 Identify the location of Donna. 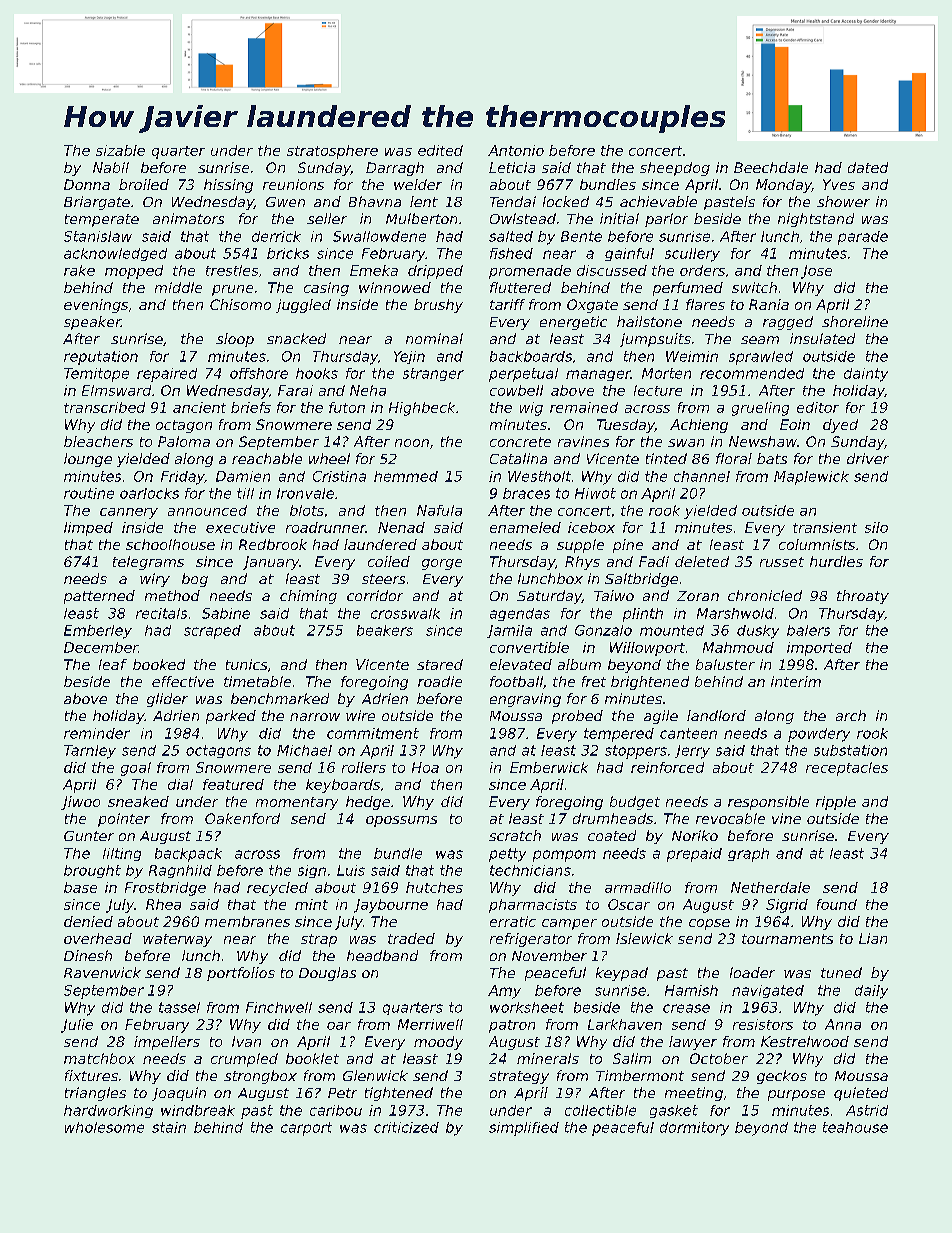
(87, 184).
